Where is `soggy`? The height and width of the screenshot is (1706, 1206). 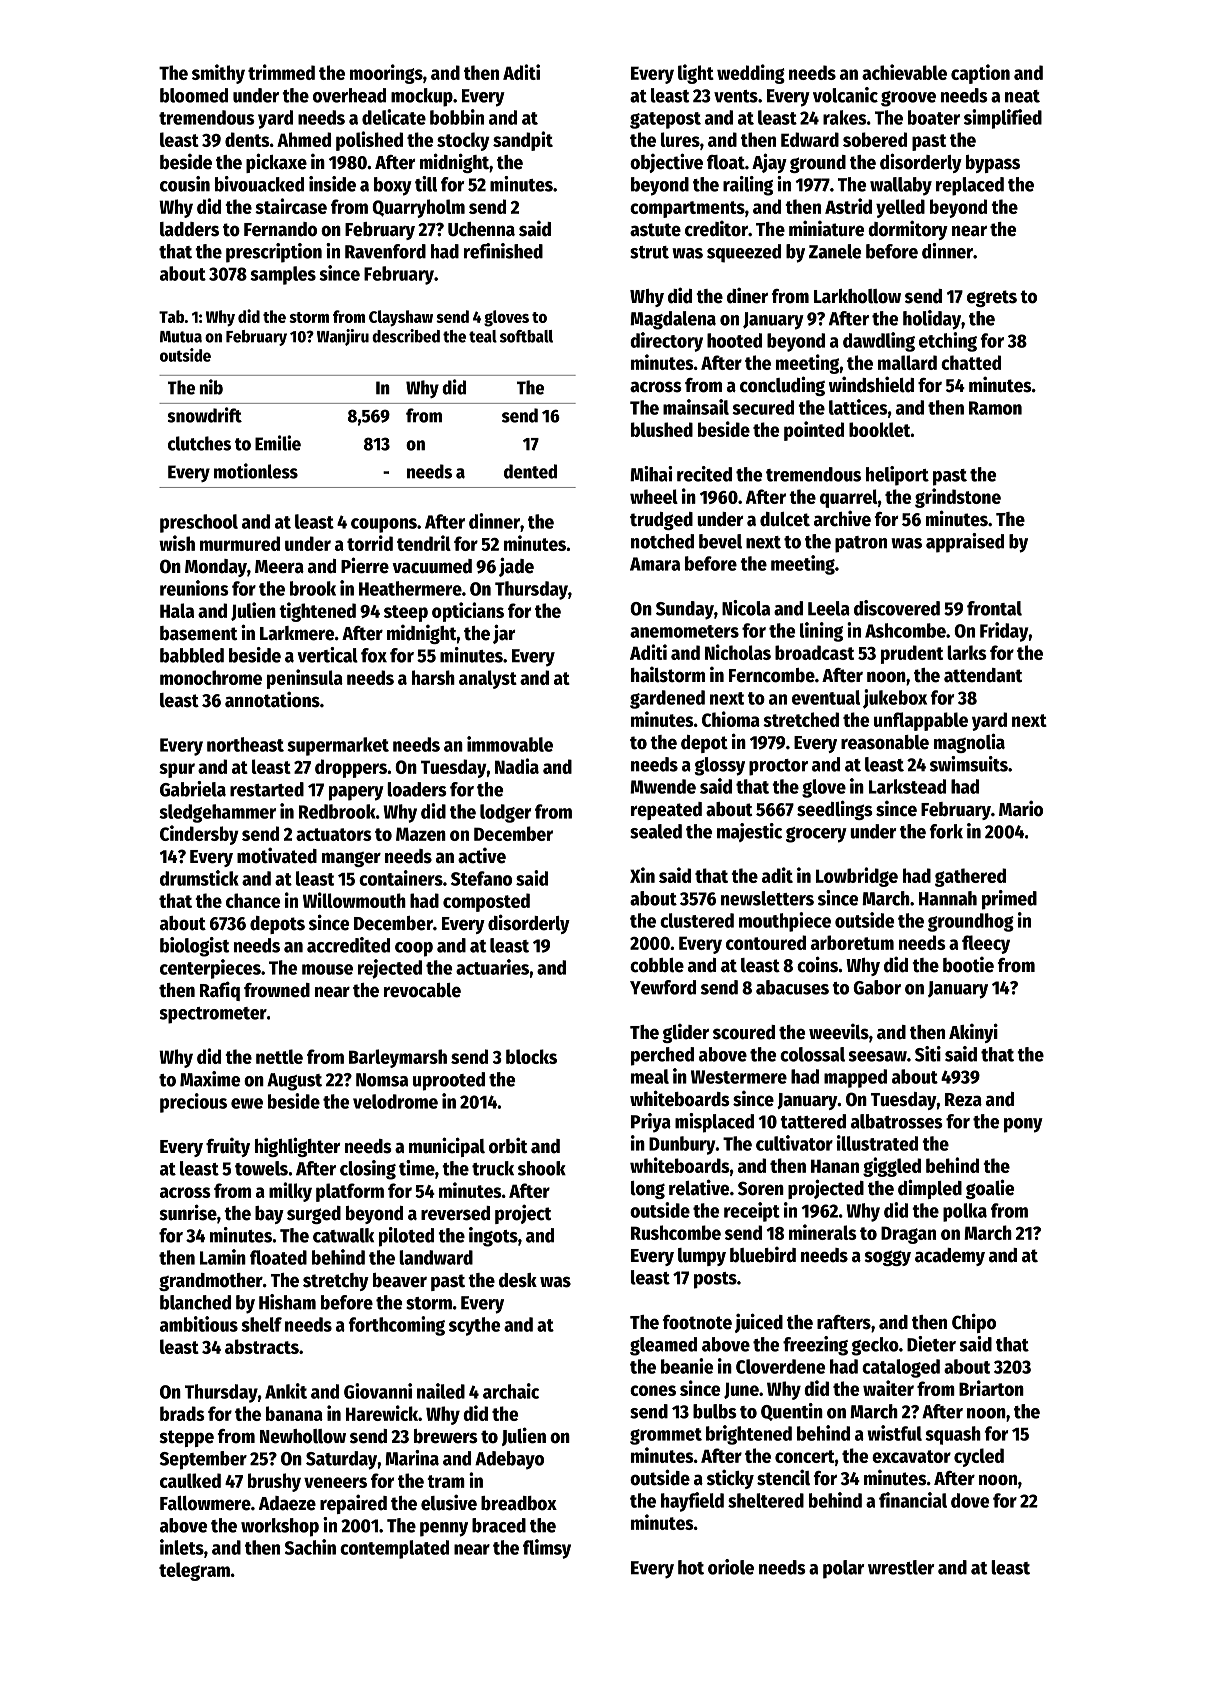
soggy is located at coordinates (887, 1258).
